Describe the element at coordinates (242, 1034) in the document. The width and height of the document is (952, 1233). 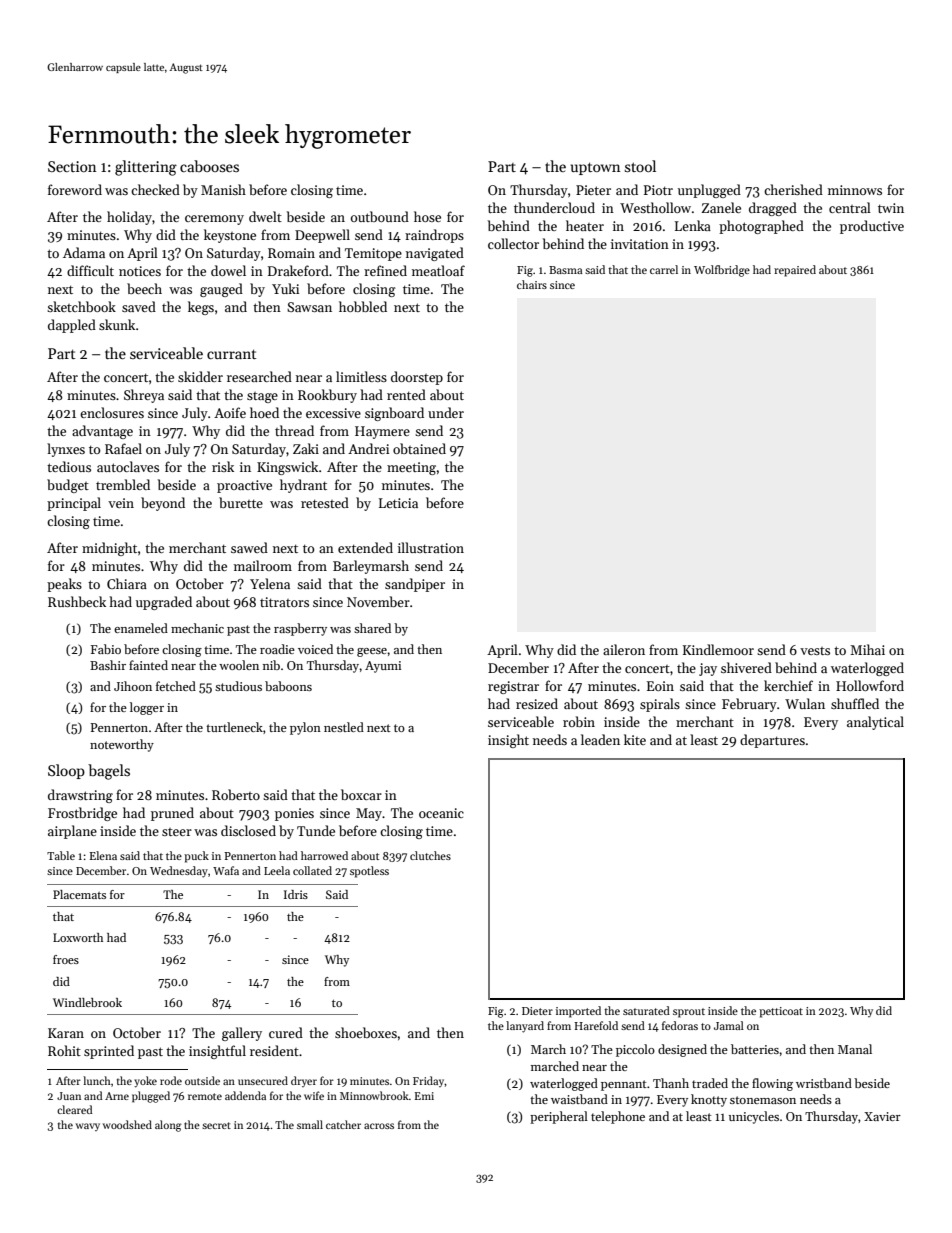
I see `gallery` at that location.
